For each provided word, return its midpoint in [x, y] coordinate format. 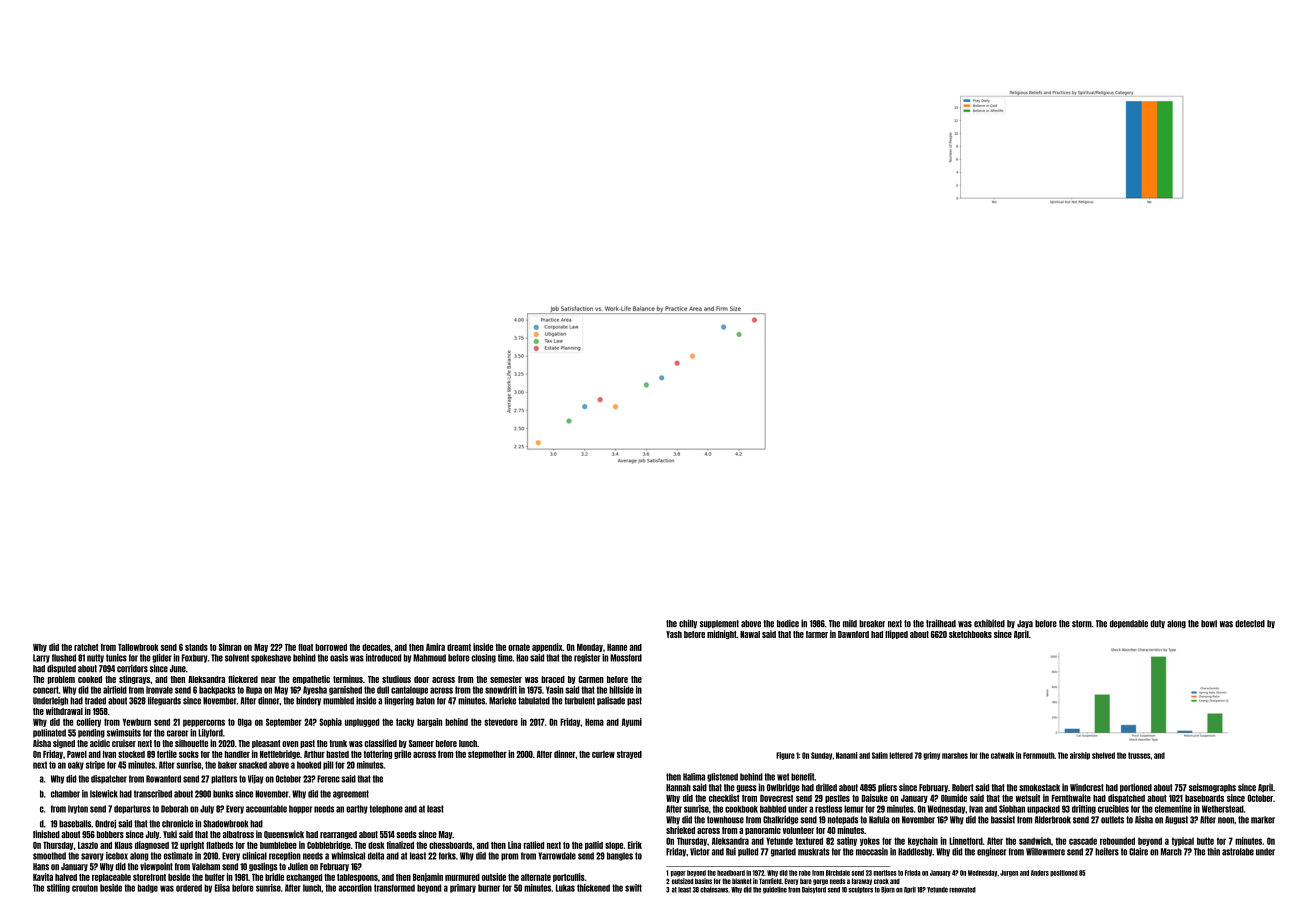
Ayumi [632, 722]
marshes [955, 755]
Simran [230, 647]
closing [483, 658]
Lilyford [210, 733]
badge [148, 888]
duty [1157, 624]
